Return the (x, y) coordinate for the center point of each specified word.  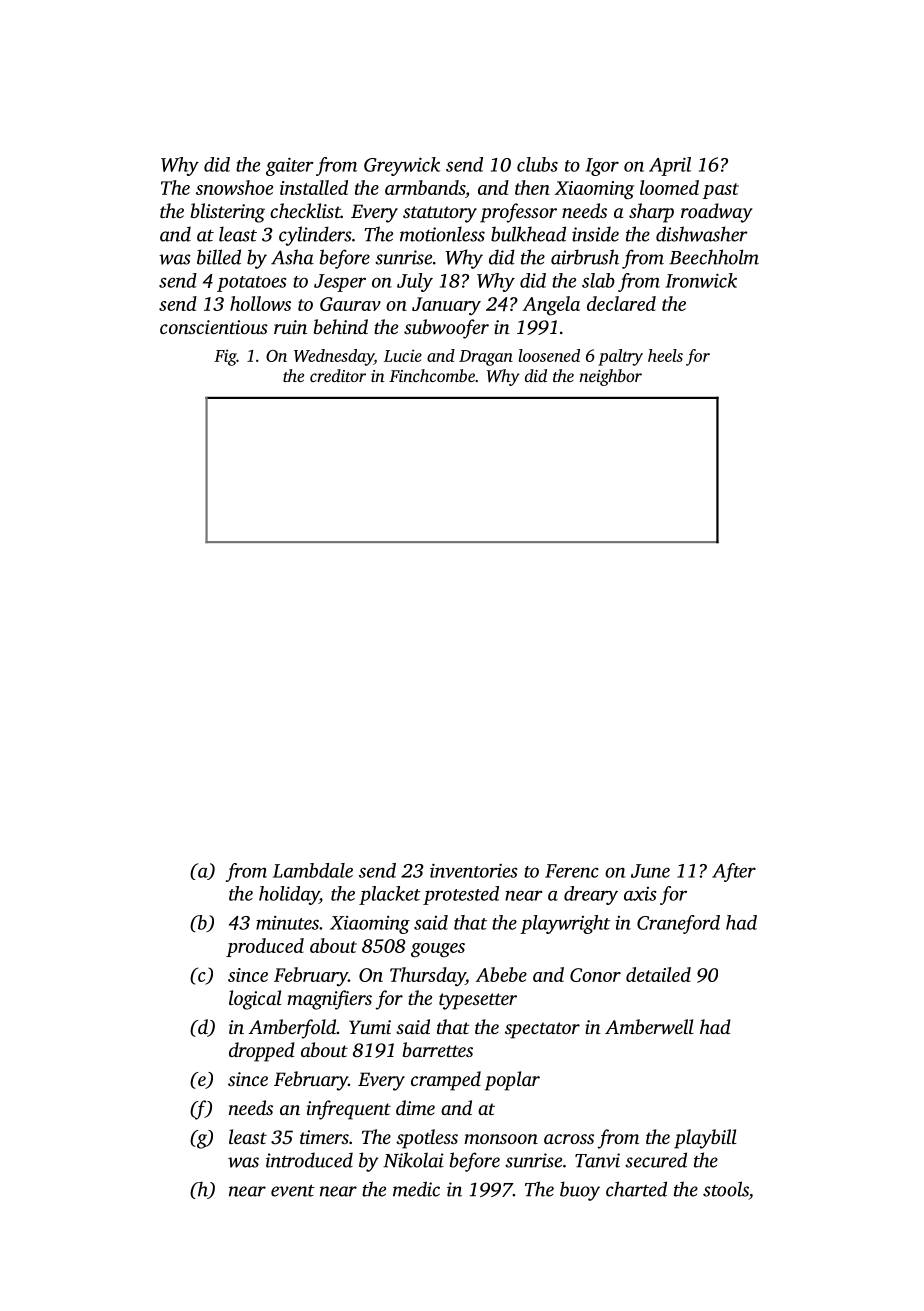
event (293, 1191)
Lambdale (313, 870)
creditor (338, 375)
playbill (705, 1139)
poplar (512, 1081)
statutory (440, 214)
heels (665, 355)
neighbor (611, 377)
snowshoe (234, 187)
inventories (473, 870)
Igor (602, 167)
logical (255, 1000)
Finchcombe (432, 375)
